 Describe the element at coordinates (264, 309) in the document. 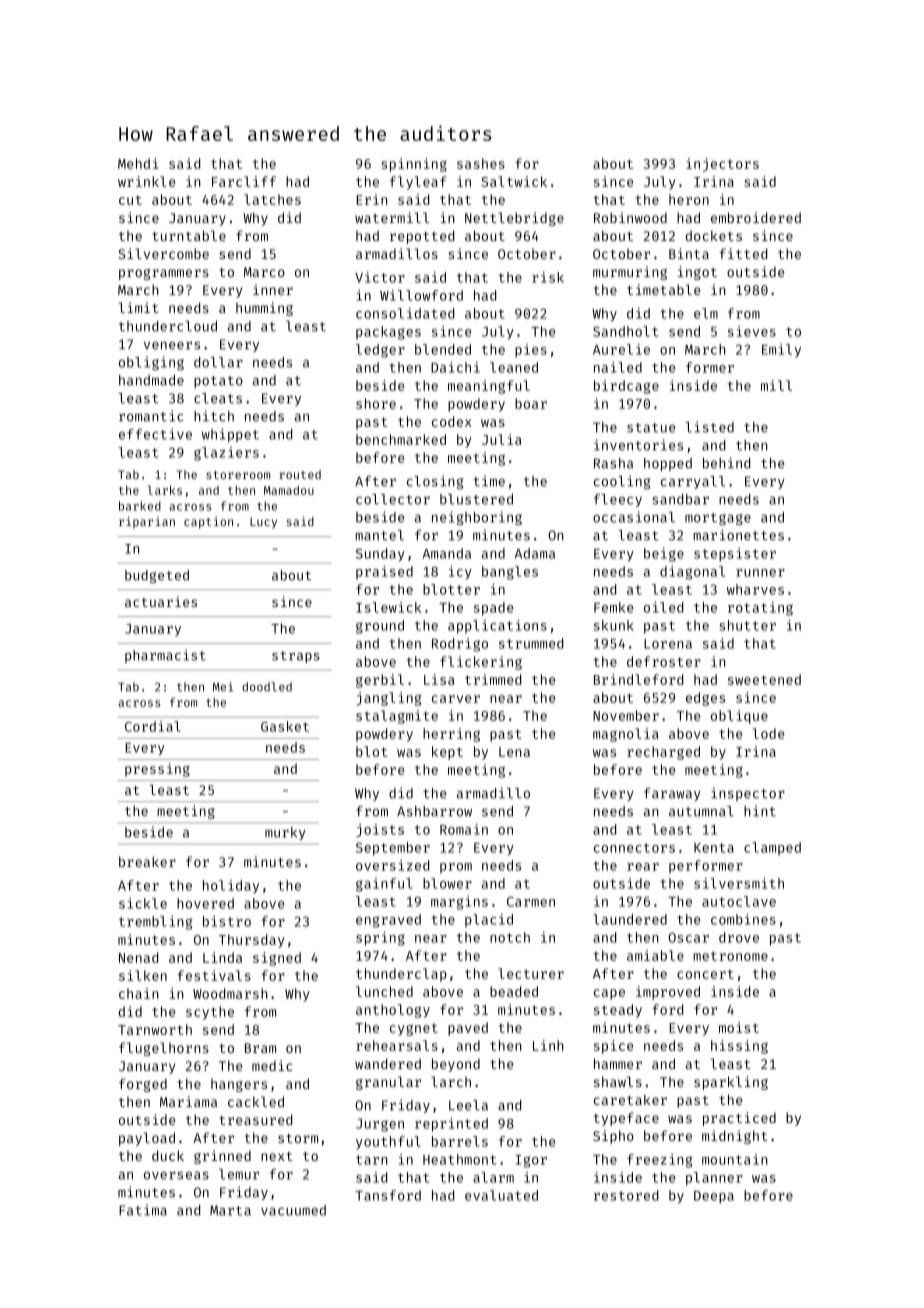

I see `humming` at that location.
